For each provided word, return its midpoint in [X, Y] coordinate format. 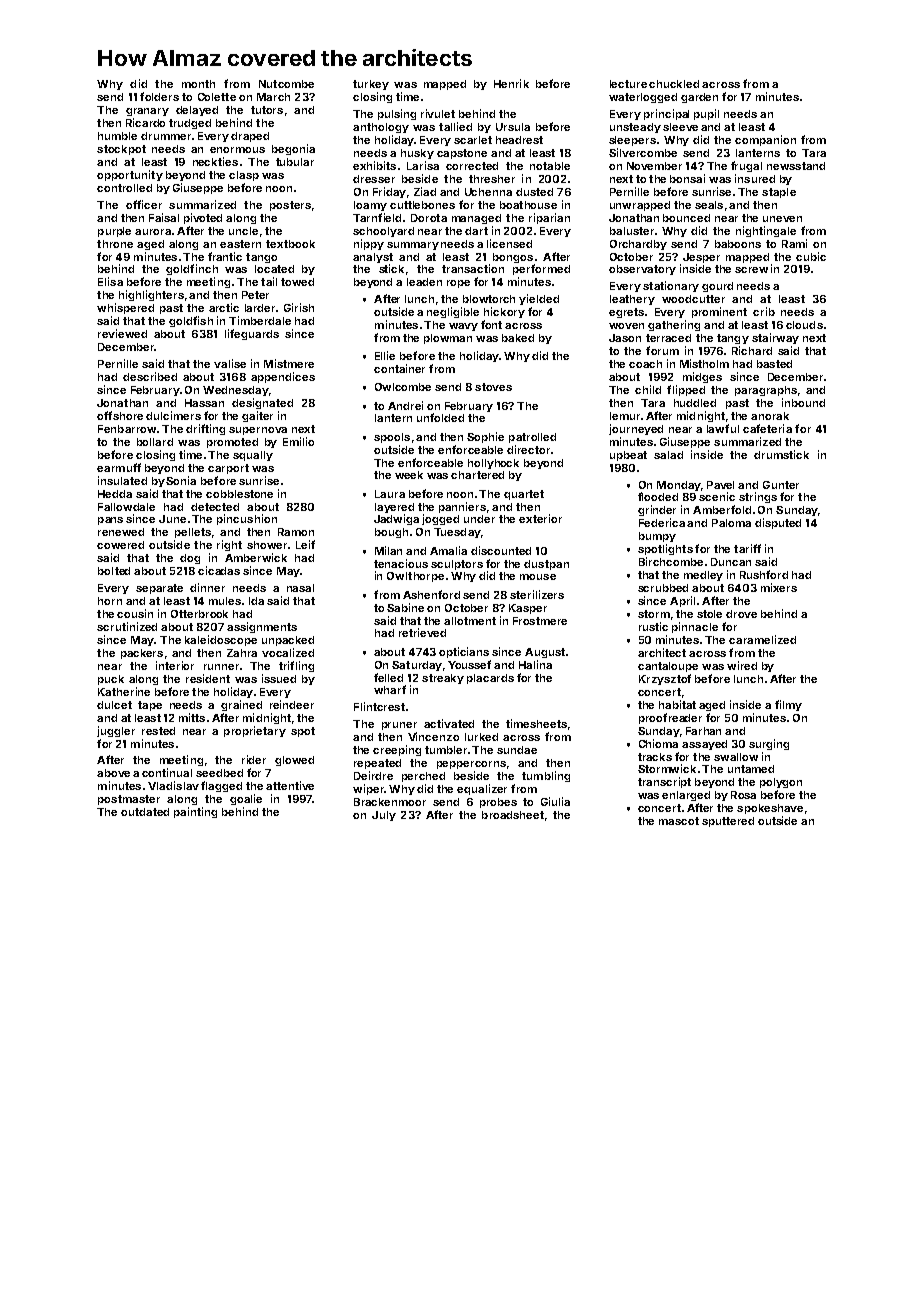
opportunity [130, 175]
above [113, 773]
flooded [658, 496]
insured [755, 178]
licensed [509, 243]
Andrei [405, 405]
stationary [671, 286]
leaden [424, 282]
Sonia [181, 480]
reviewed [122, 333]
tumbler [446, 750]
